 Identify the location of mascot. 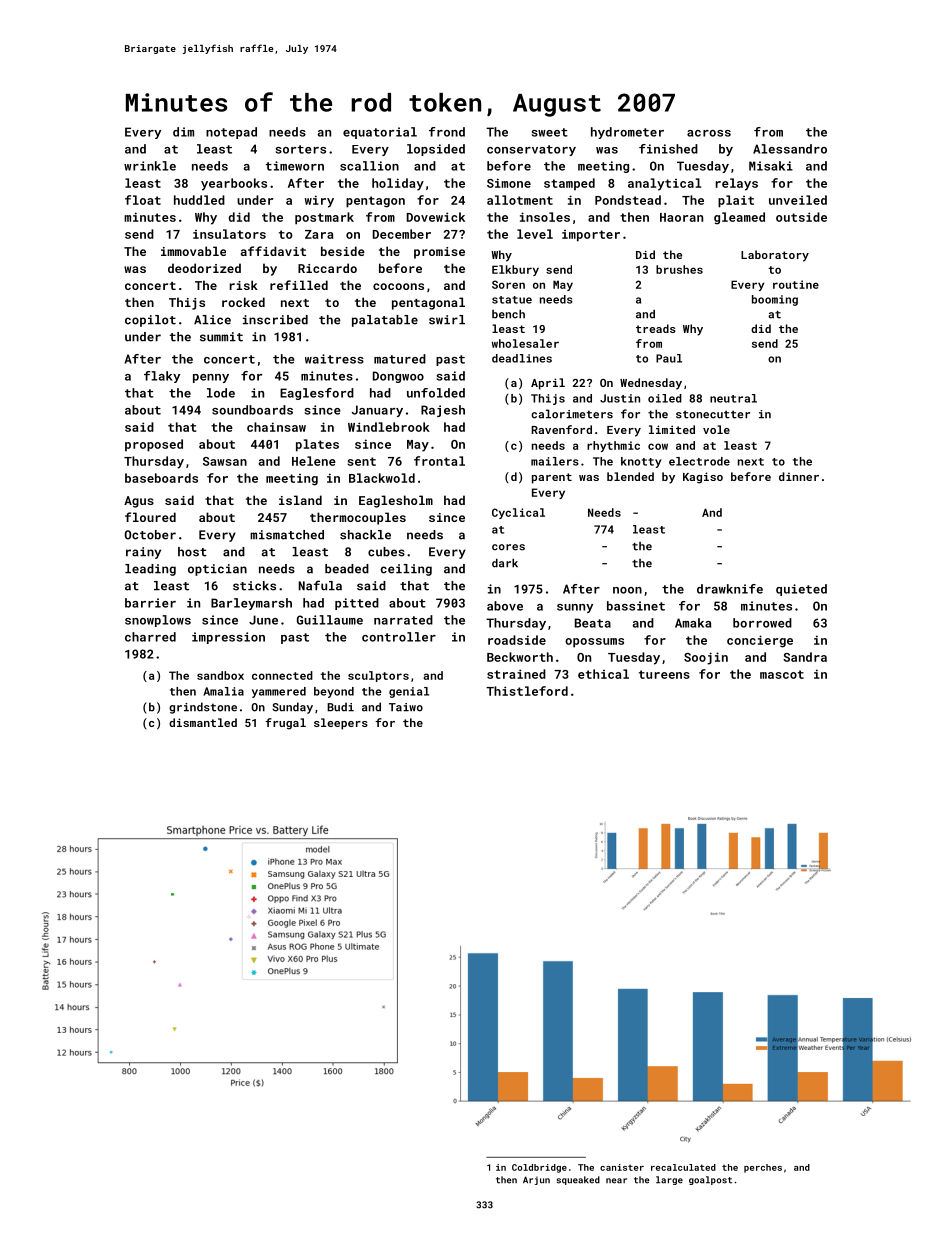
(782, 674).
